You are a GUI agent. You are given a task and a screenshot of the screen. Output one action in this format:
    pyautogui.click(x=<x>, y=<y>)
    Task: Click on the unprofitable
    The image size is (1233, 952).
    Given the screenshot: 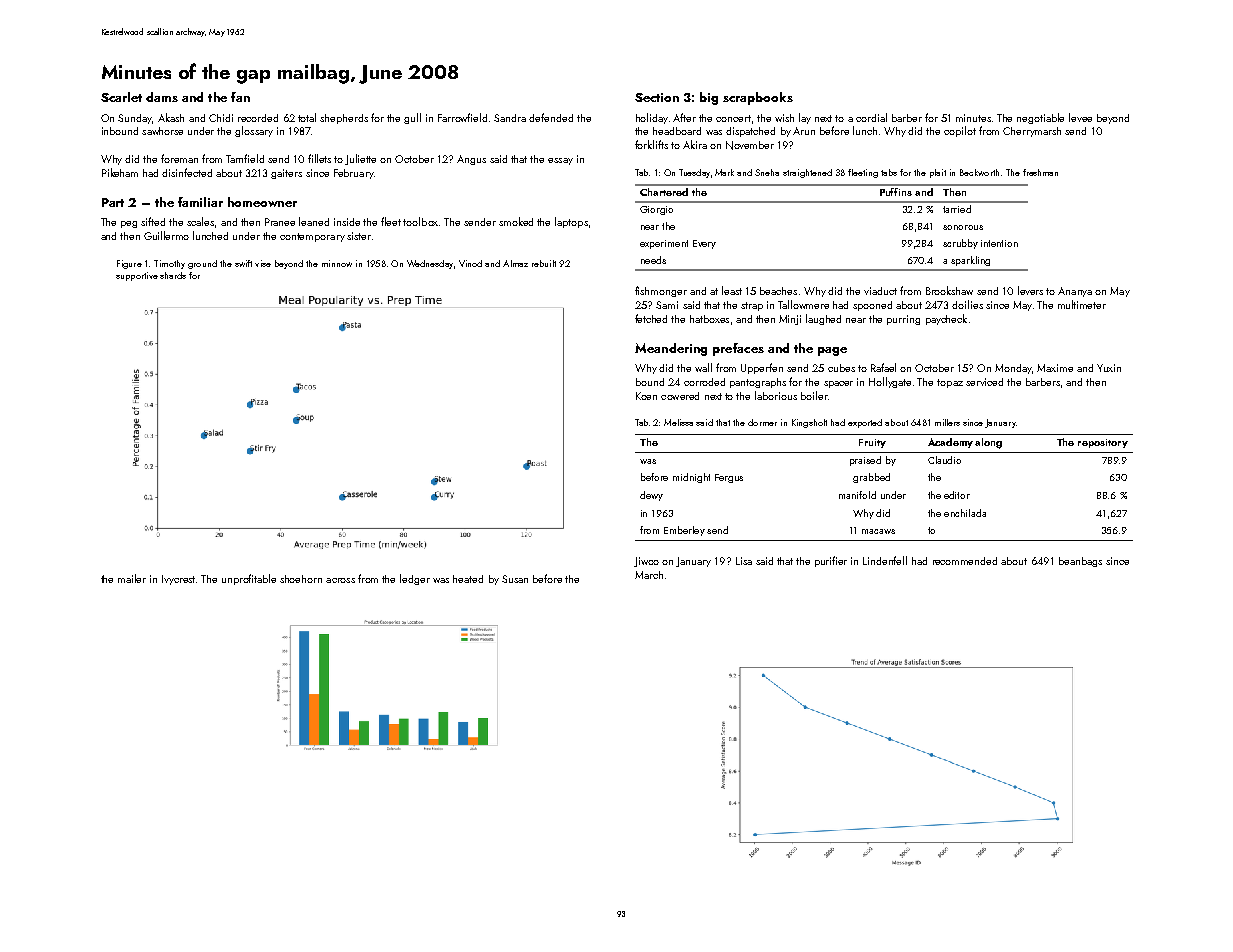 What is the action you would take?
    pyautogui.click(x=249, y=579)
